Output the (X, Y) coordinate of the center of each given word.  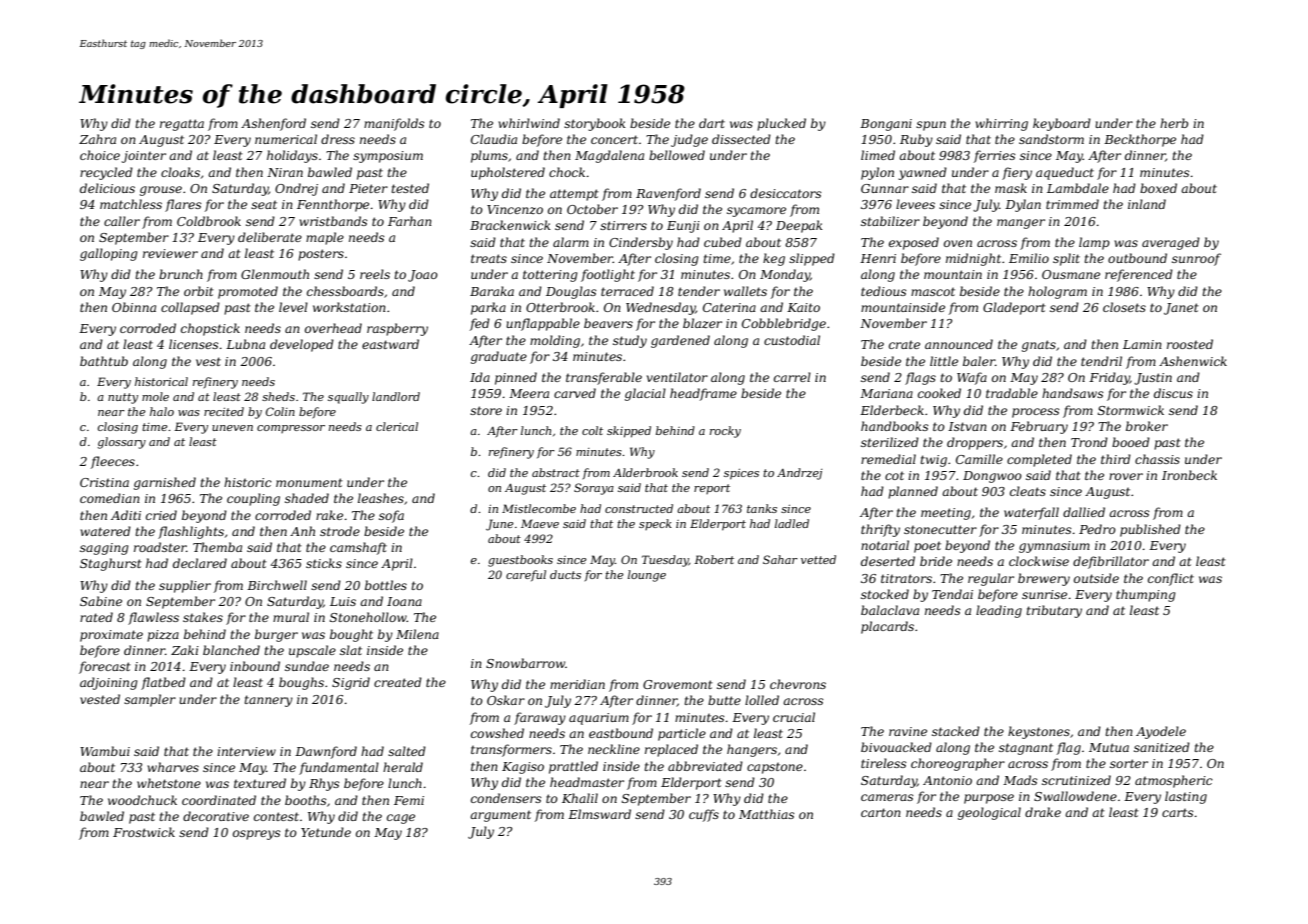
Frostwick (144, 832)
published (1150, 530)
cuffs (704, 815)
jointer (144, 157)
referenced (1139, 275)
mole (155, 396)
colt (592, 430)
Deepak (799, 226)
